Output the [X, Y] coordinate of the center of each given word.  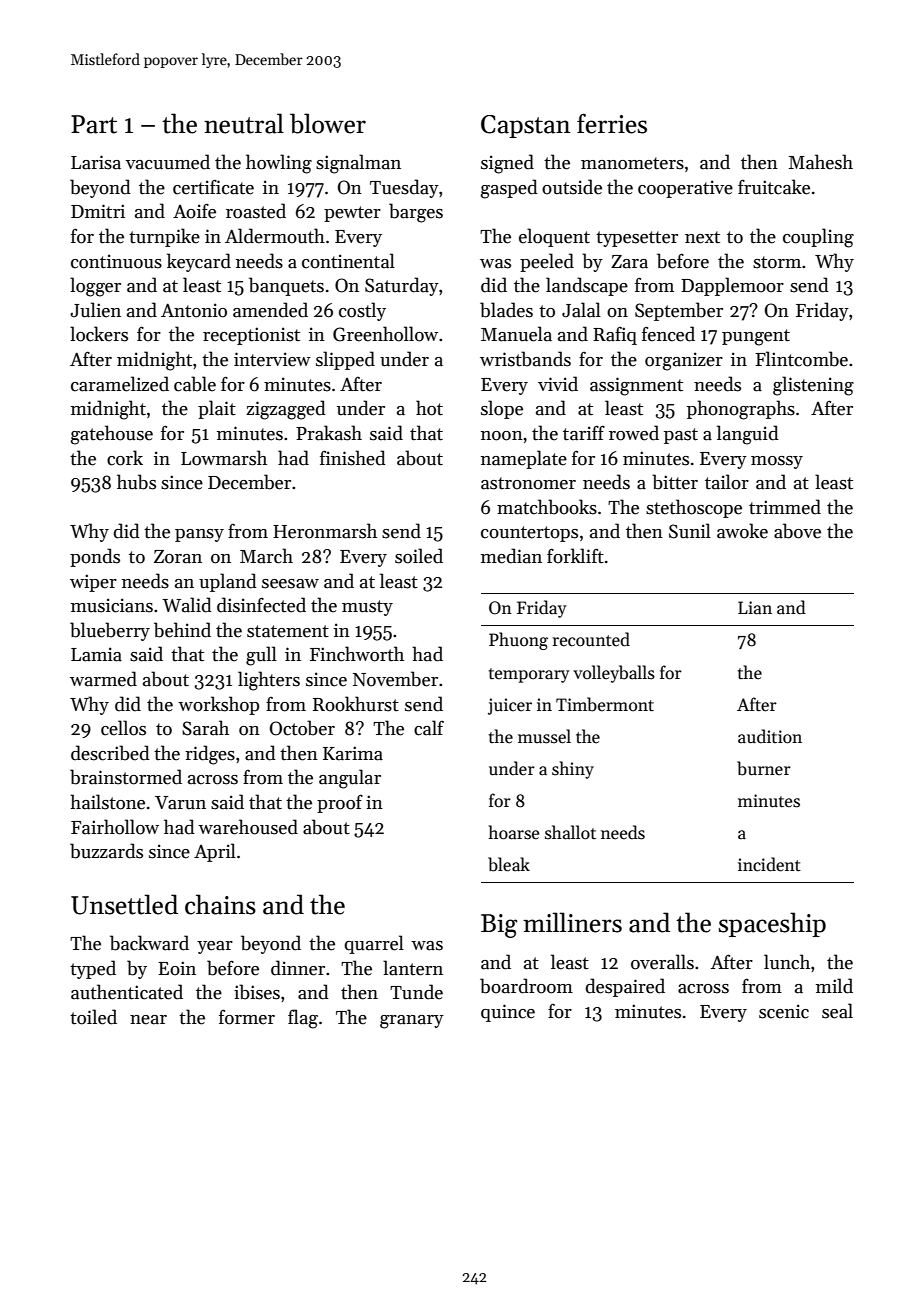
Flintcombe [801, 359]
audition [770, 736]
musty [367, 608]
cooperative [685, 189]
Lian [755, 608]
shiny [573, 770]
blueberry [110, 631]
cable [195, 384]
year [215, 947]
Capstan [526, 126]
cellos [123, 728]
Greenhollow [385, 334]
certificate [213, 187]
